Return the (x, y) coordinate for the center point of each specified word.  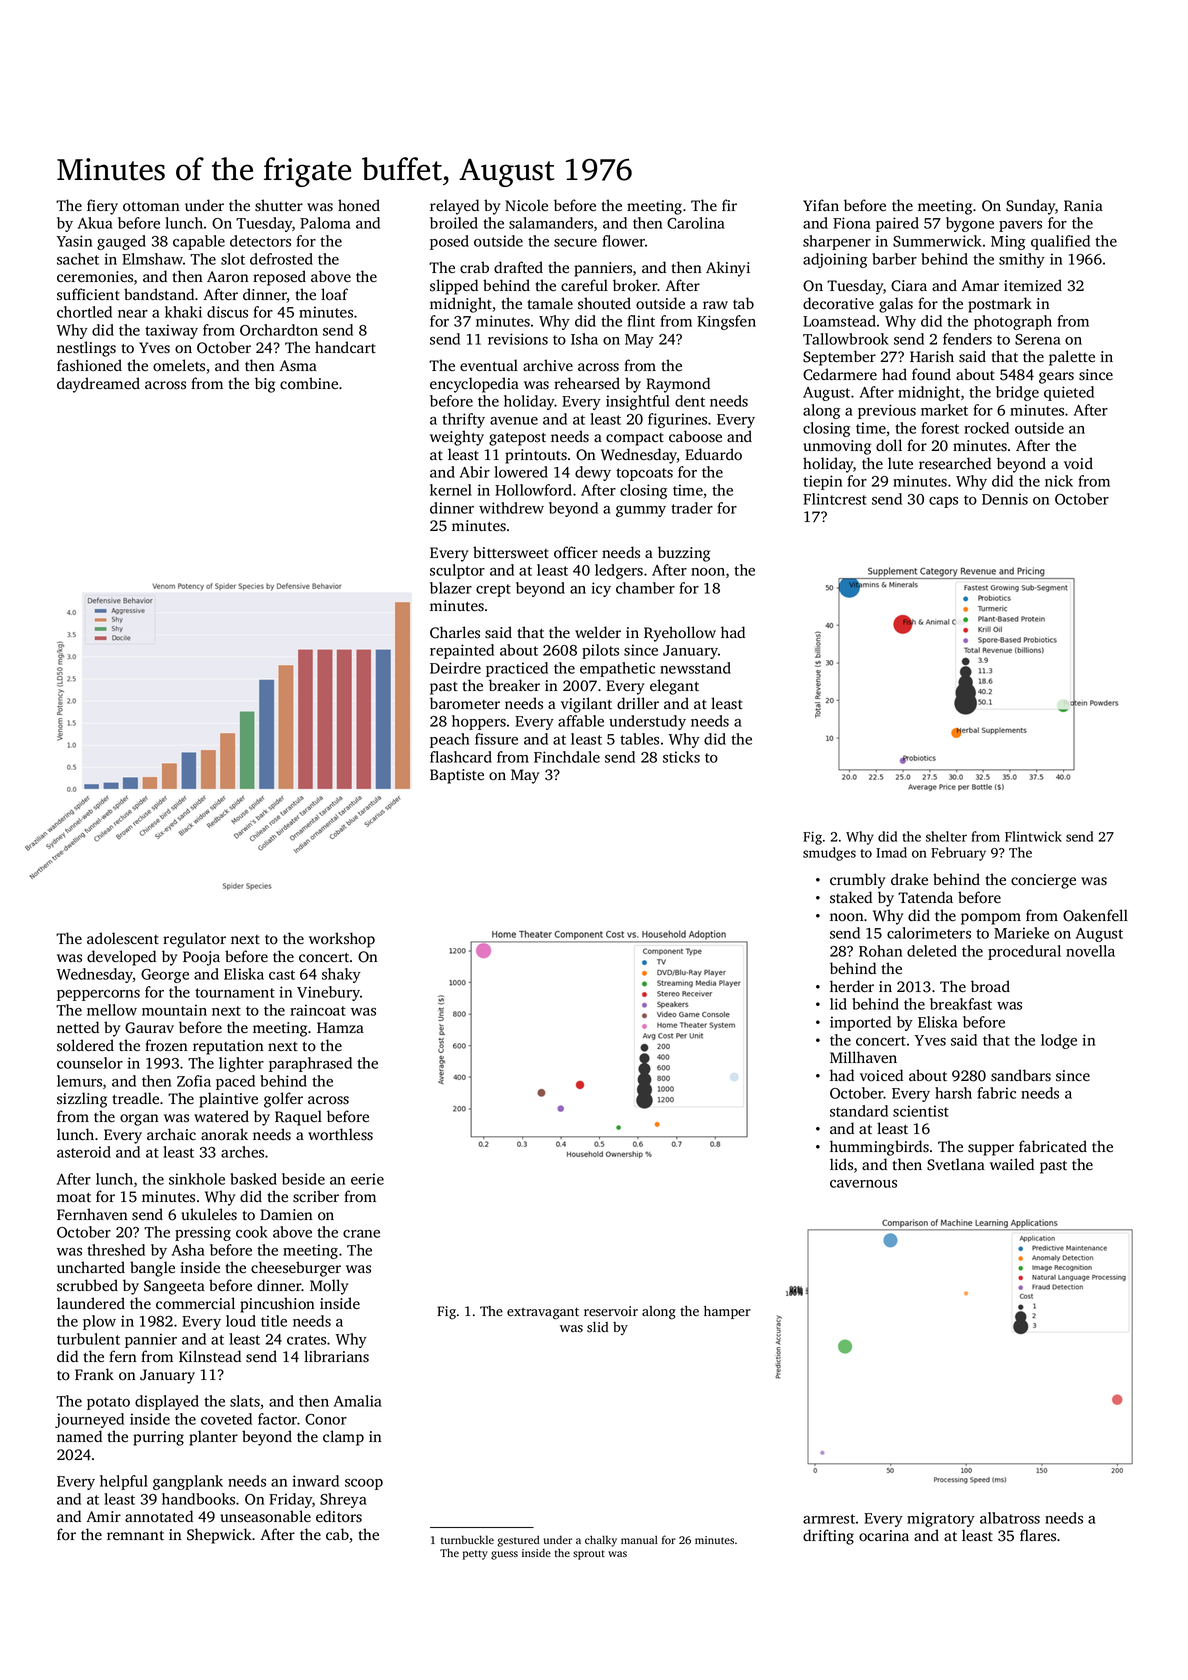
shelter (946, 836)
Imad (891, 852)
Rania (1083, 206)
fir (729, 205)
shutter (279, 205)
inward (316, 1481)
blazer (451, 588)
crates (306, 1340)
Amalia (358, 1401)
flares (1038, 1535)
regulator (194, 940)
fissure (496, 739)
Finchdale (567, 757)
